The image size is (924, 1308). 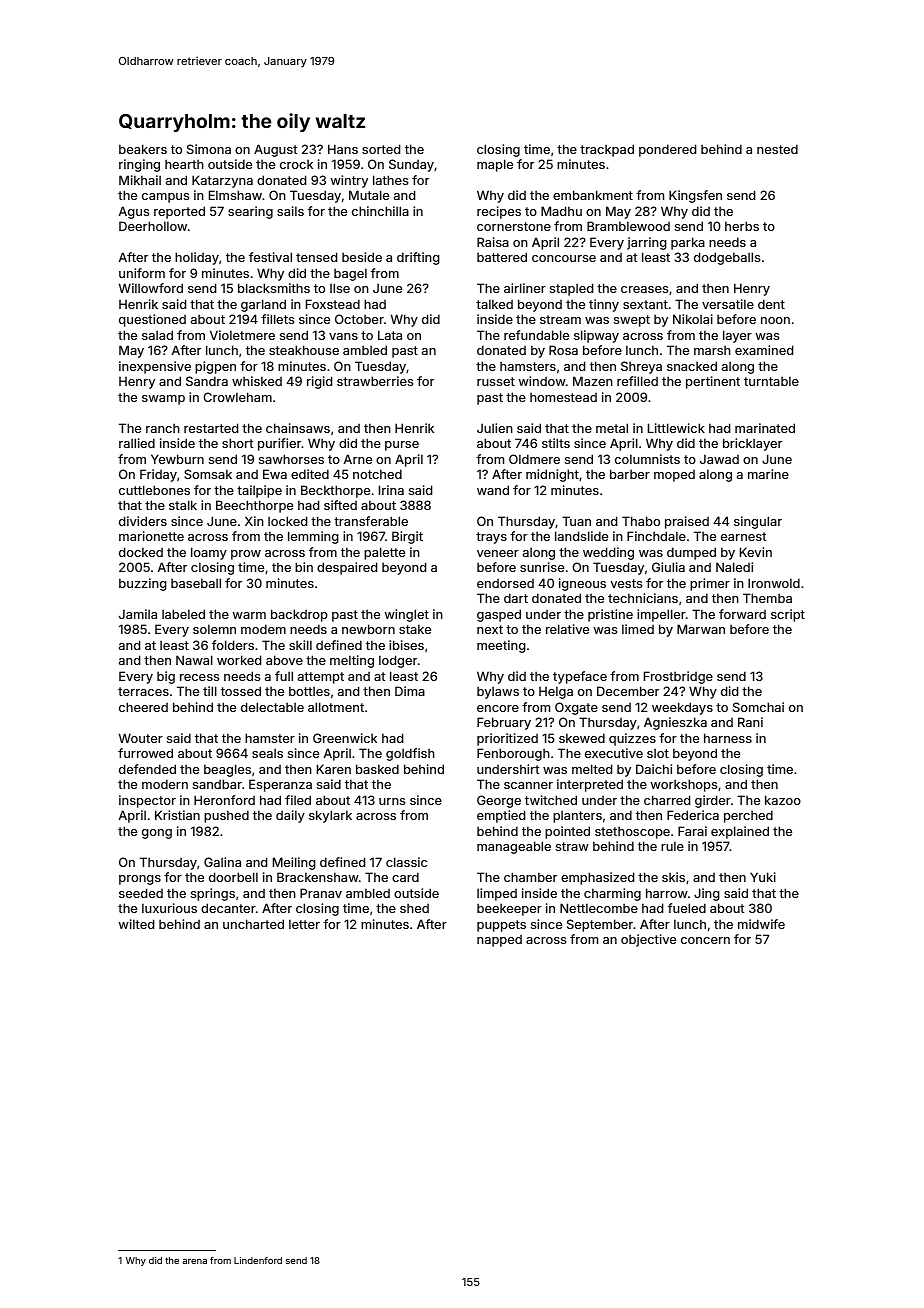 I want to click on sorted, so click(x=381, y=149).
